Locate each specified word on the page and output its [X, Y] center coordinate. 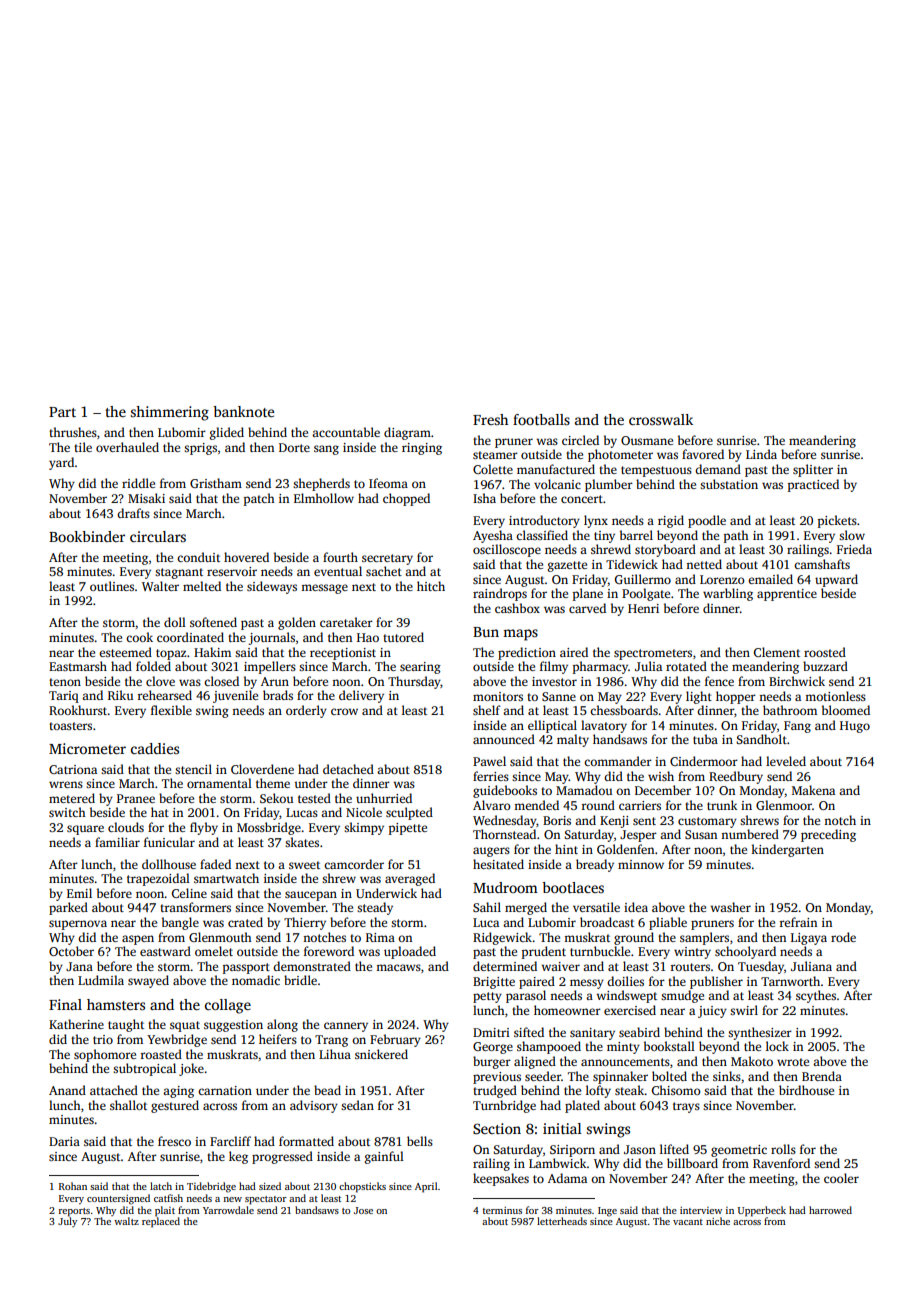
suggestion [233, 1026]
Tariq [64, 697]
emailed [770, 579]
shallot [128, 1105]
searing [420, 668]
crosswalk [661, 419]
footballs [541, 419]
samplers [704, 938]
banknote [243, 411]
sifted [529, 1032]
